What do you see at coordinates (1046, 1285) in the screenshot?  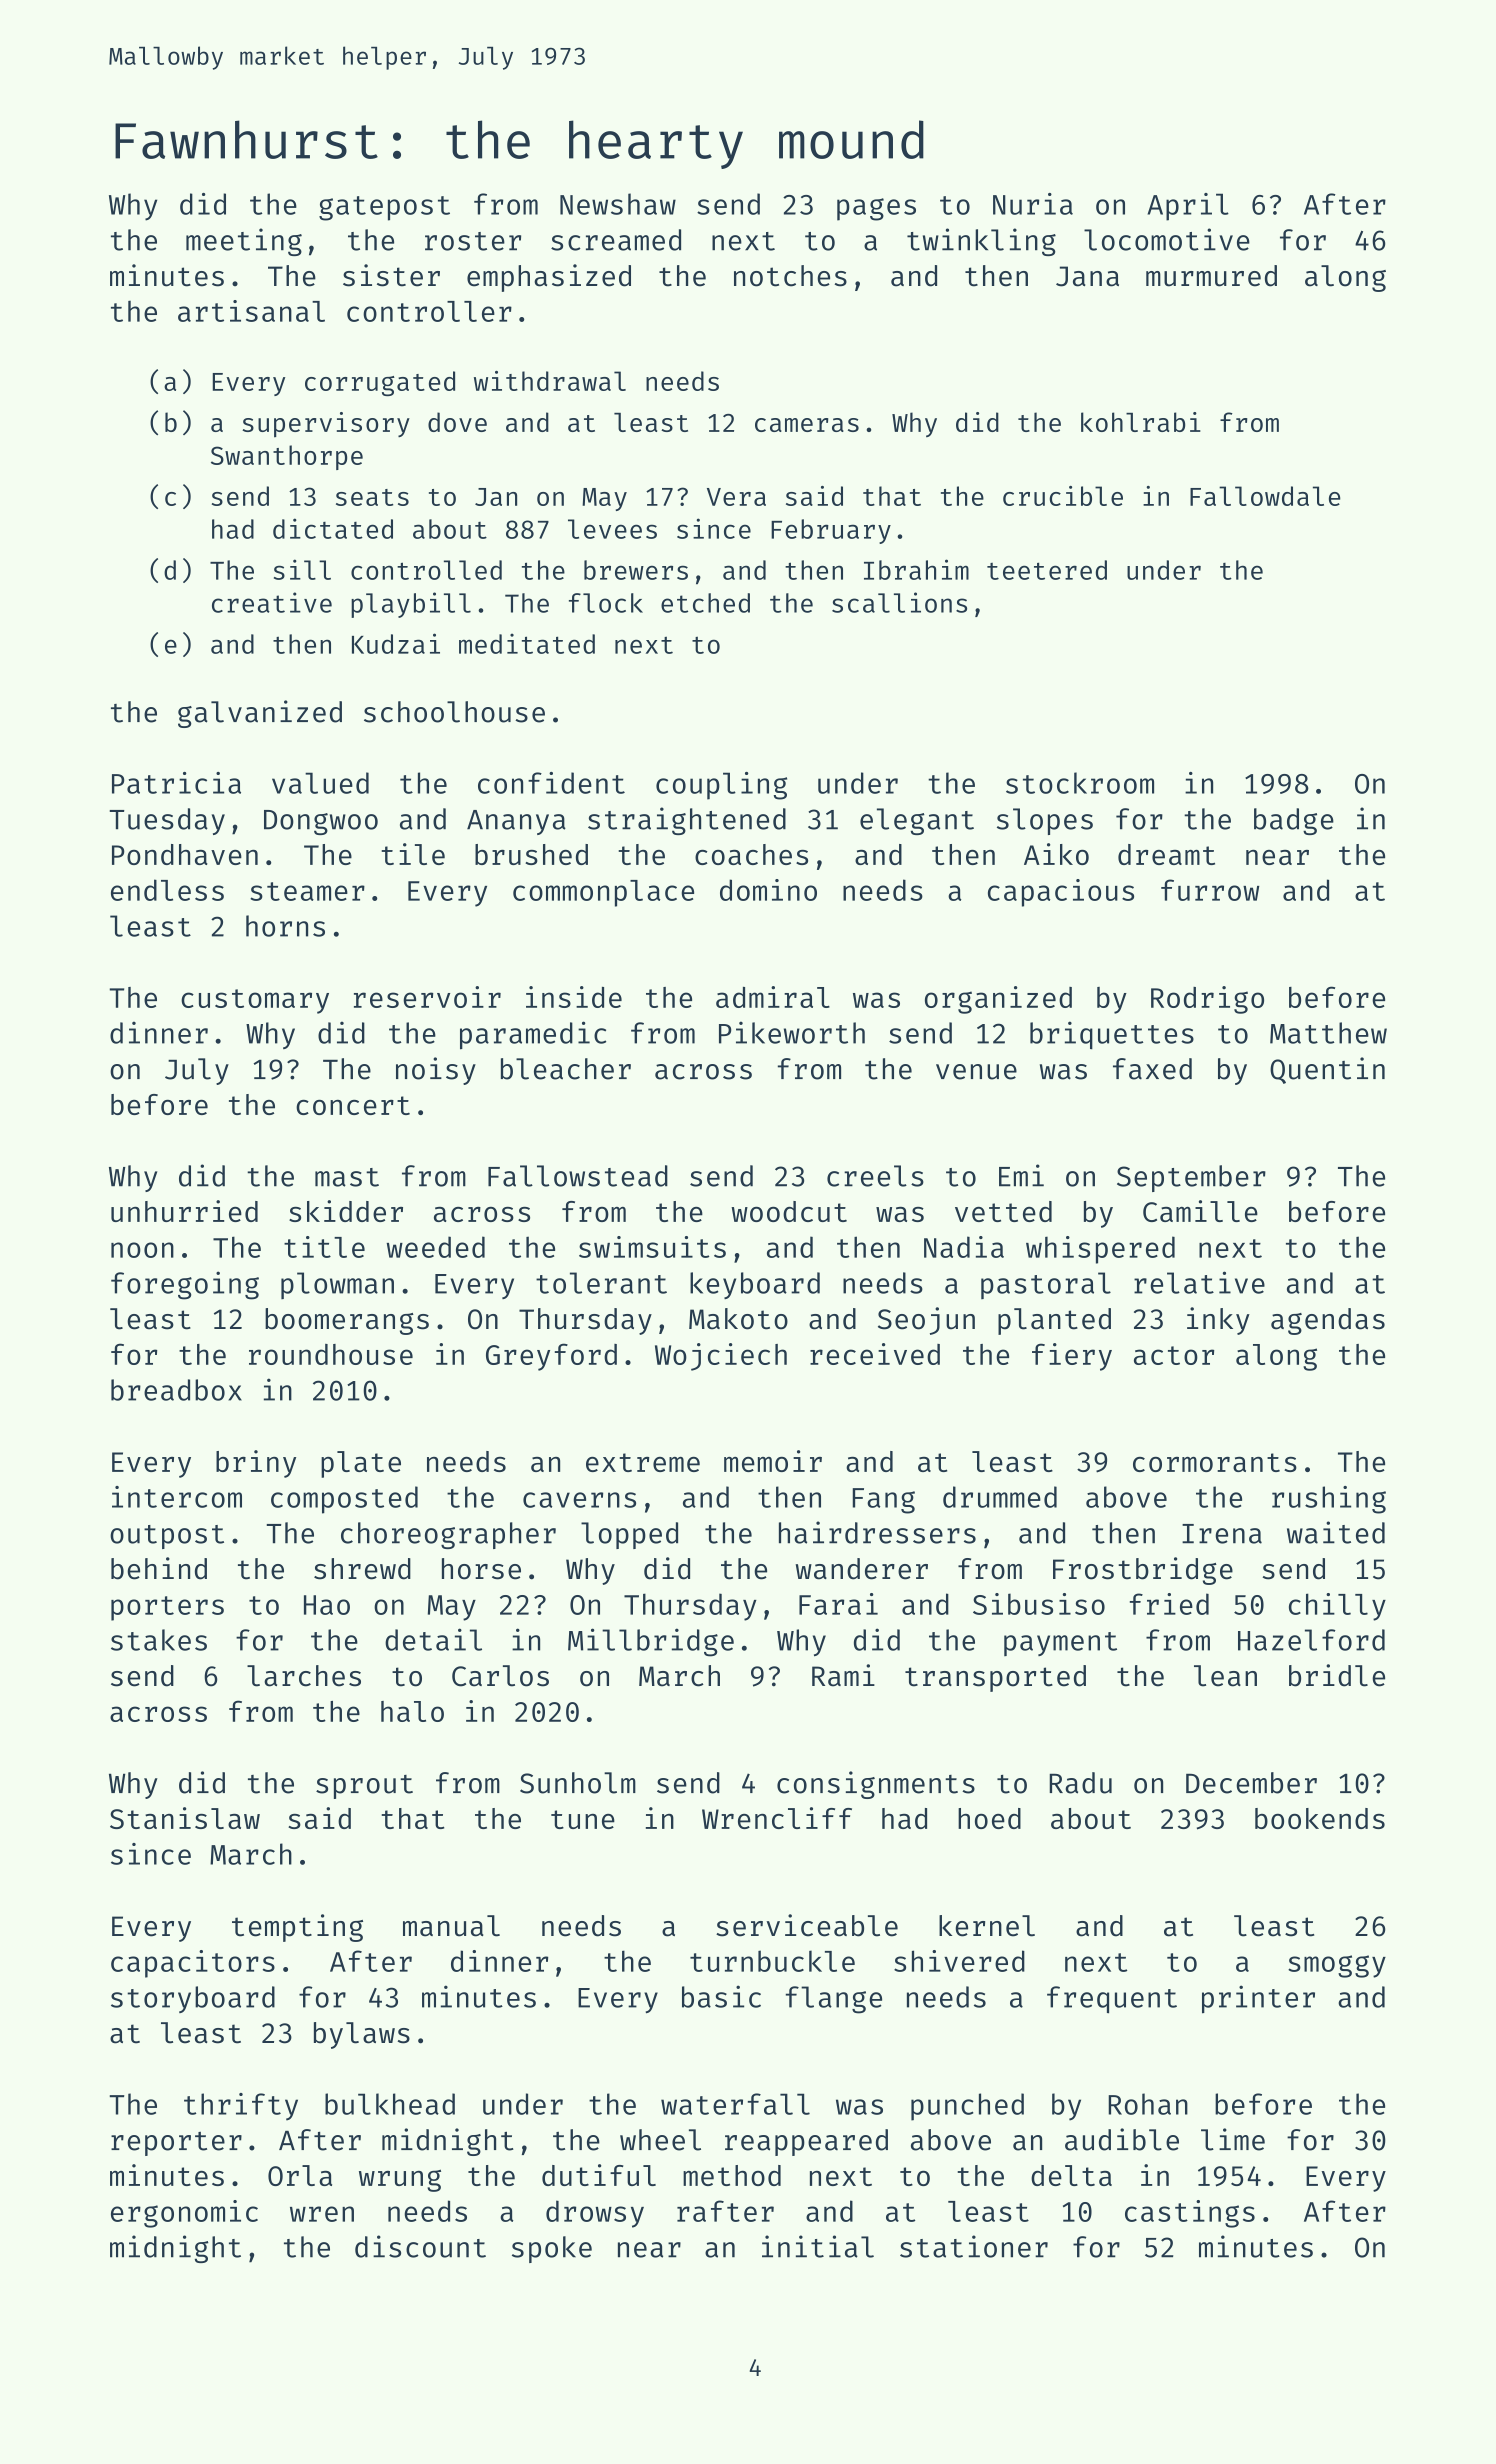 I see `pastoral` at bounding box center [1046, 1285].
